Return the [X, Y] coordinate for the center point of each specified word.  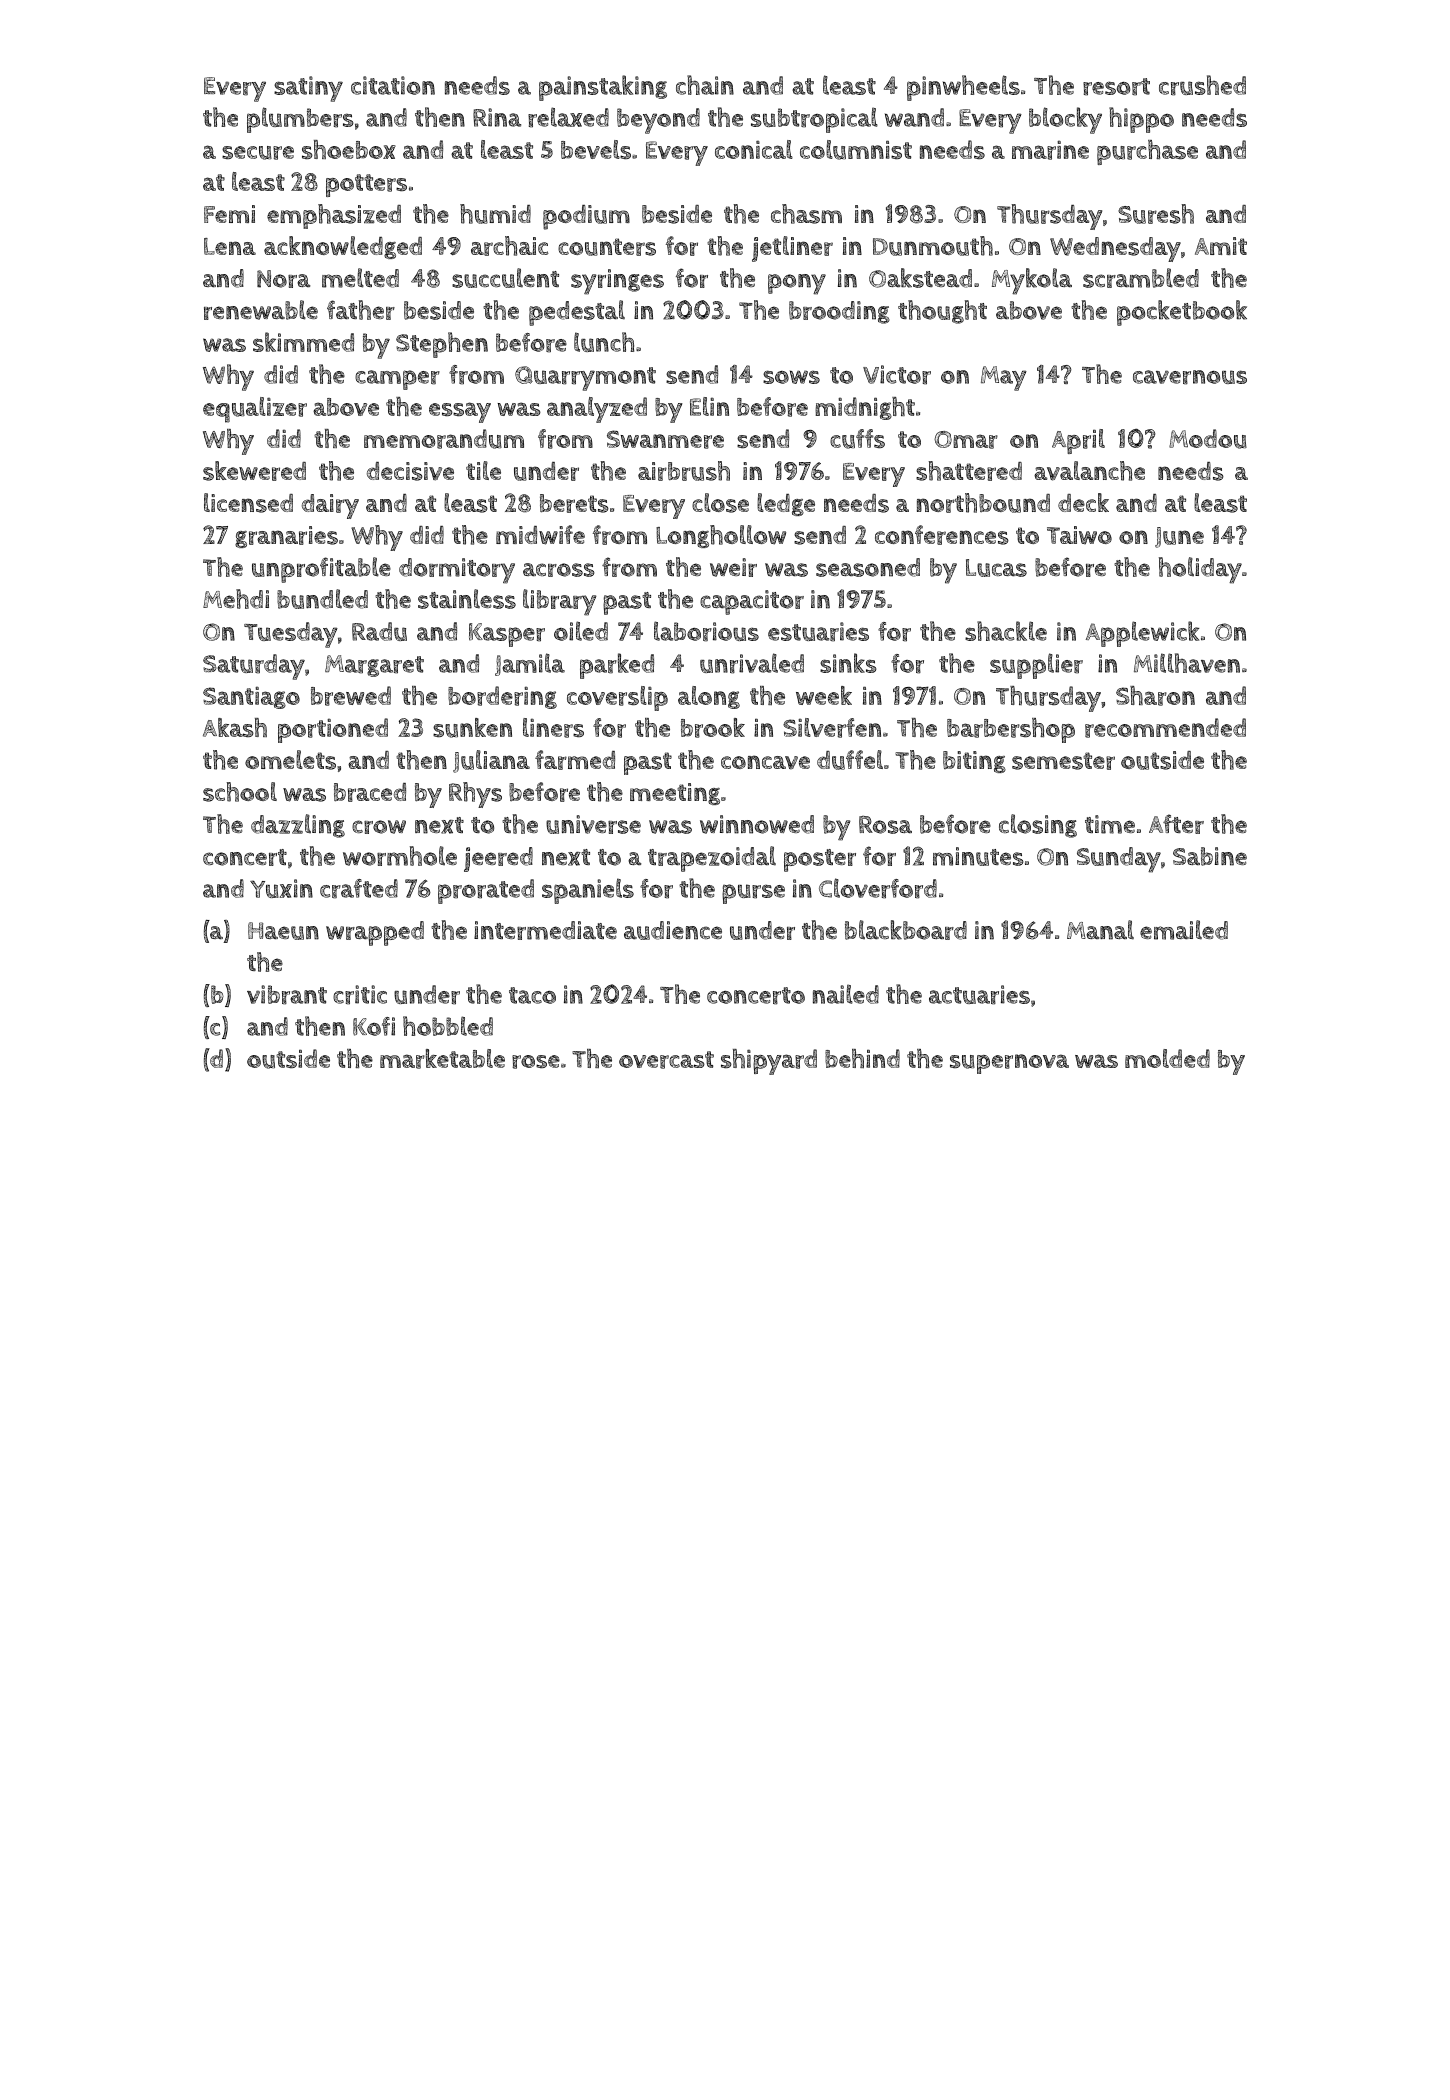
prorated [486, 891]
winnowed [757, 824]
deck [1083, 502]
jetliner [792, 249]
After [1176, 824]
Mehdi [236, 599]
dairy [330, 506]
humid [495, 214]
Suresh [1156, 214]
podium [586, 217]
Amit [1221, 246]
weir [733, 567]
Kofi [374, 1026]
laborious [706, 631]
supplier [1036, 666]
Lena [230, 246]
